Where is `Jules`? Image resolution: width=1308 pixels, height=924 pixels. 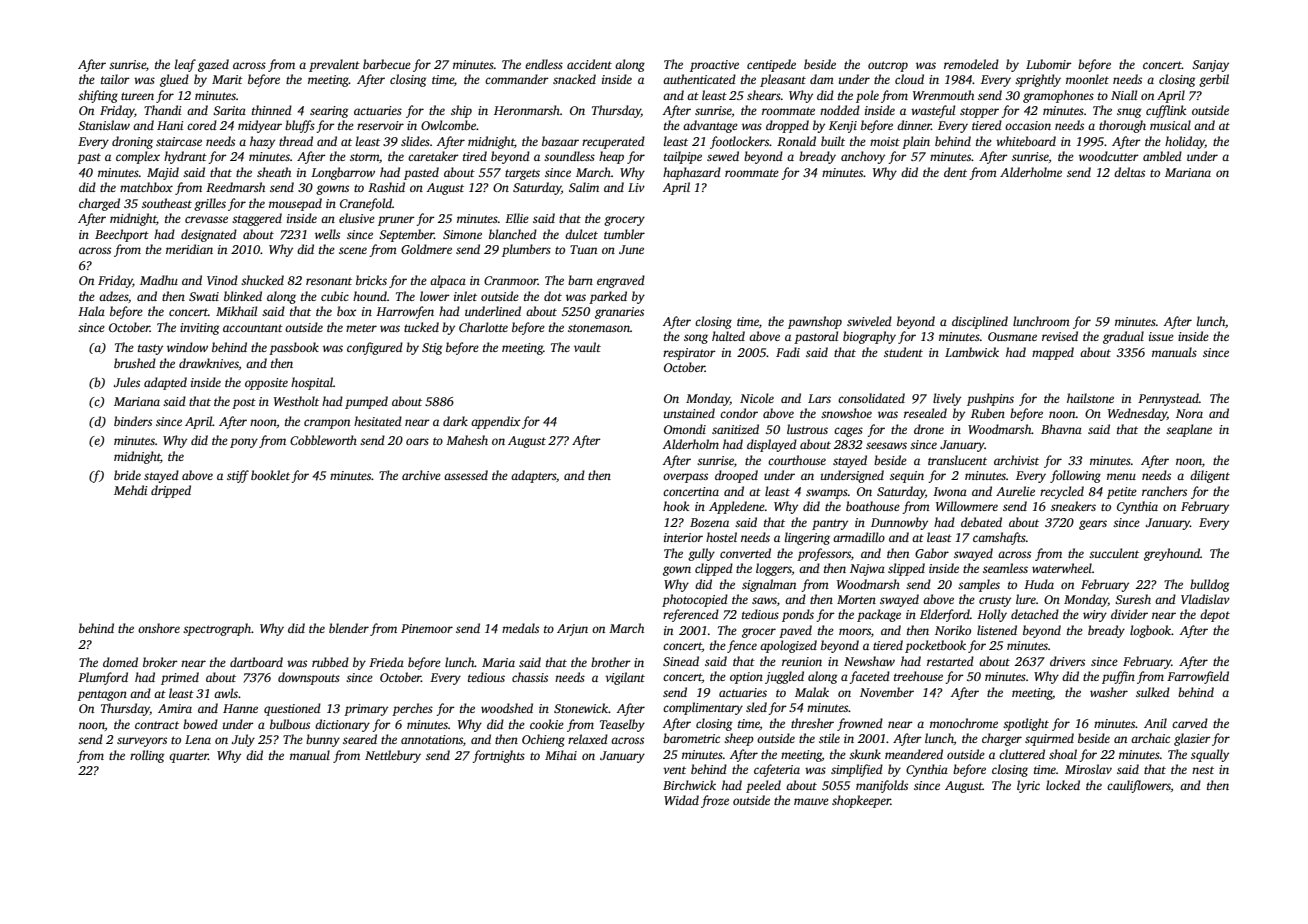
Jules is located at coordinates (126, 382).
